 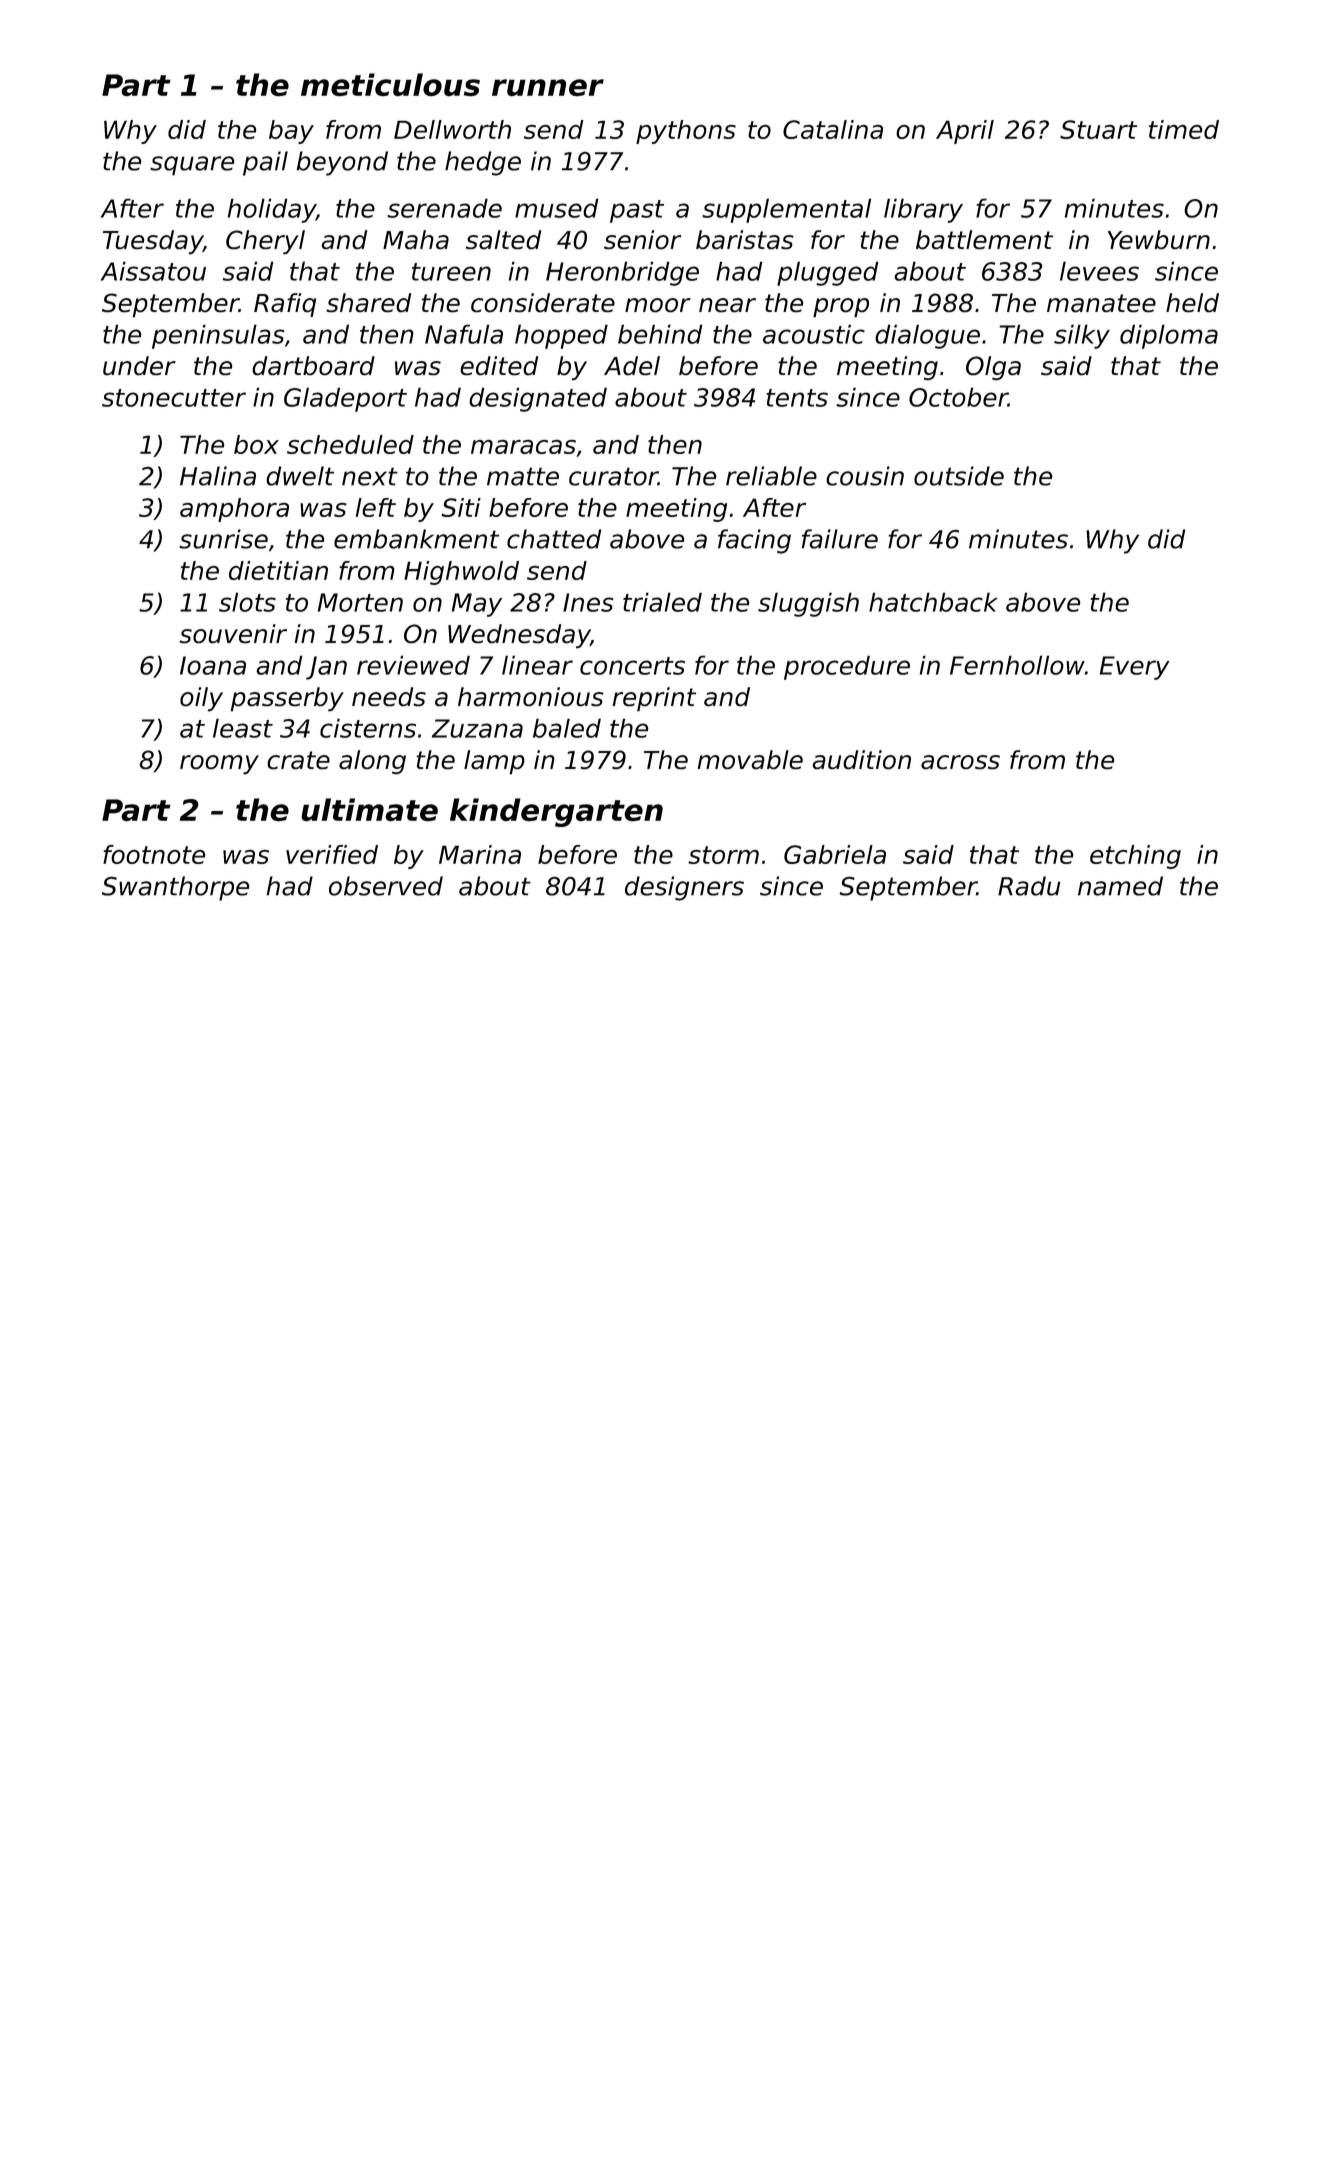 What do you see at coordinates (494, 762) in the image?
I see `lamp` at bounding box center [494, 762].
